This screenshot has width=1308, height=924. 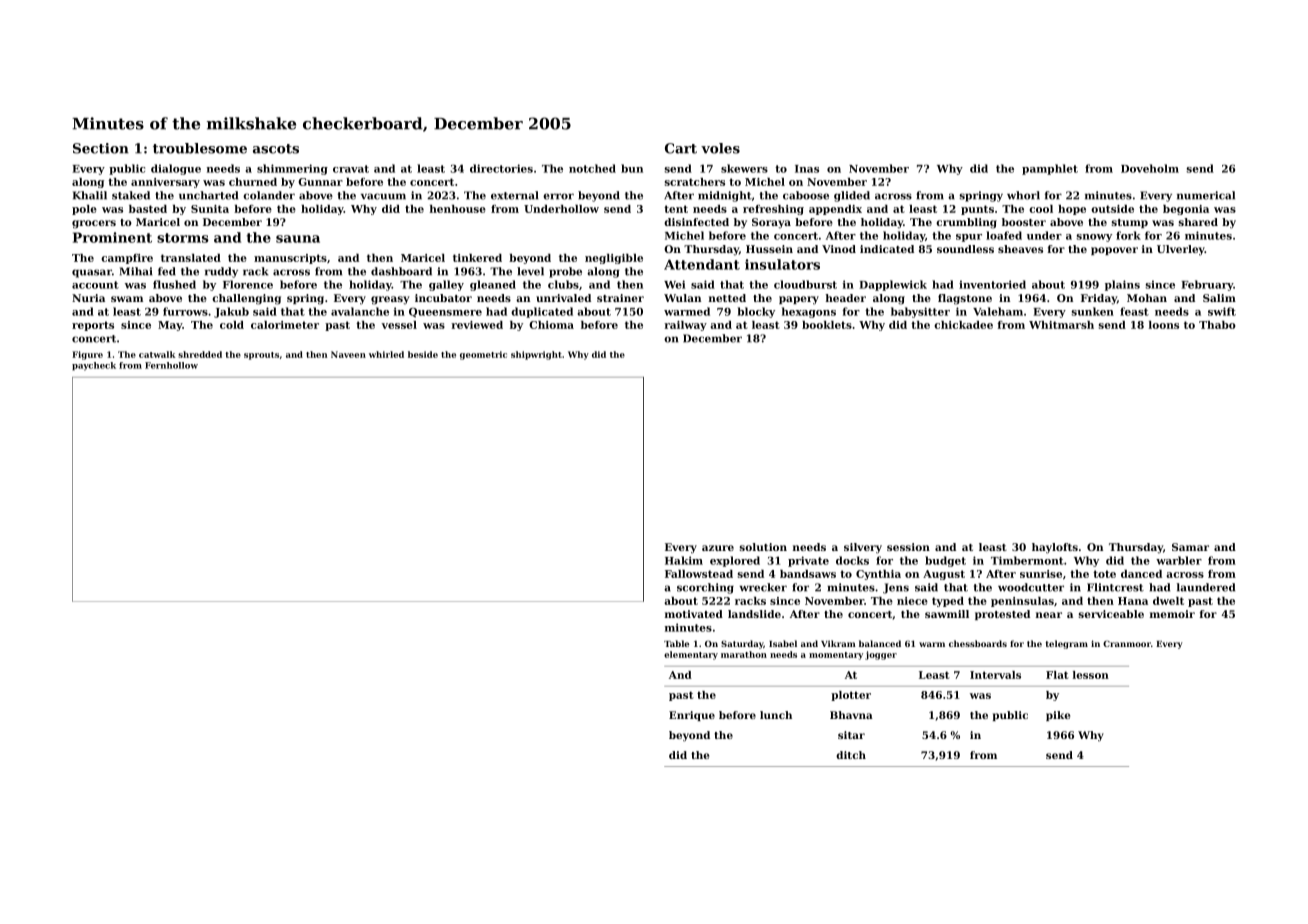 I want to click on lunch, so click(x=776, y=715).
